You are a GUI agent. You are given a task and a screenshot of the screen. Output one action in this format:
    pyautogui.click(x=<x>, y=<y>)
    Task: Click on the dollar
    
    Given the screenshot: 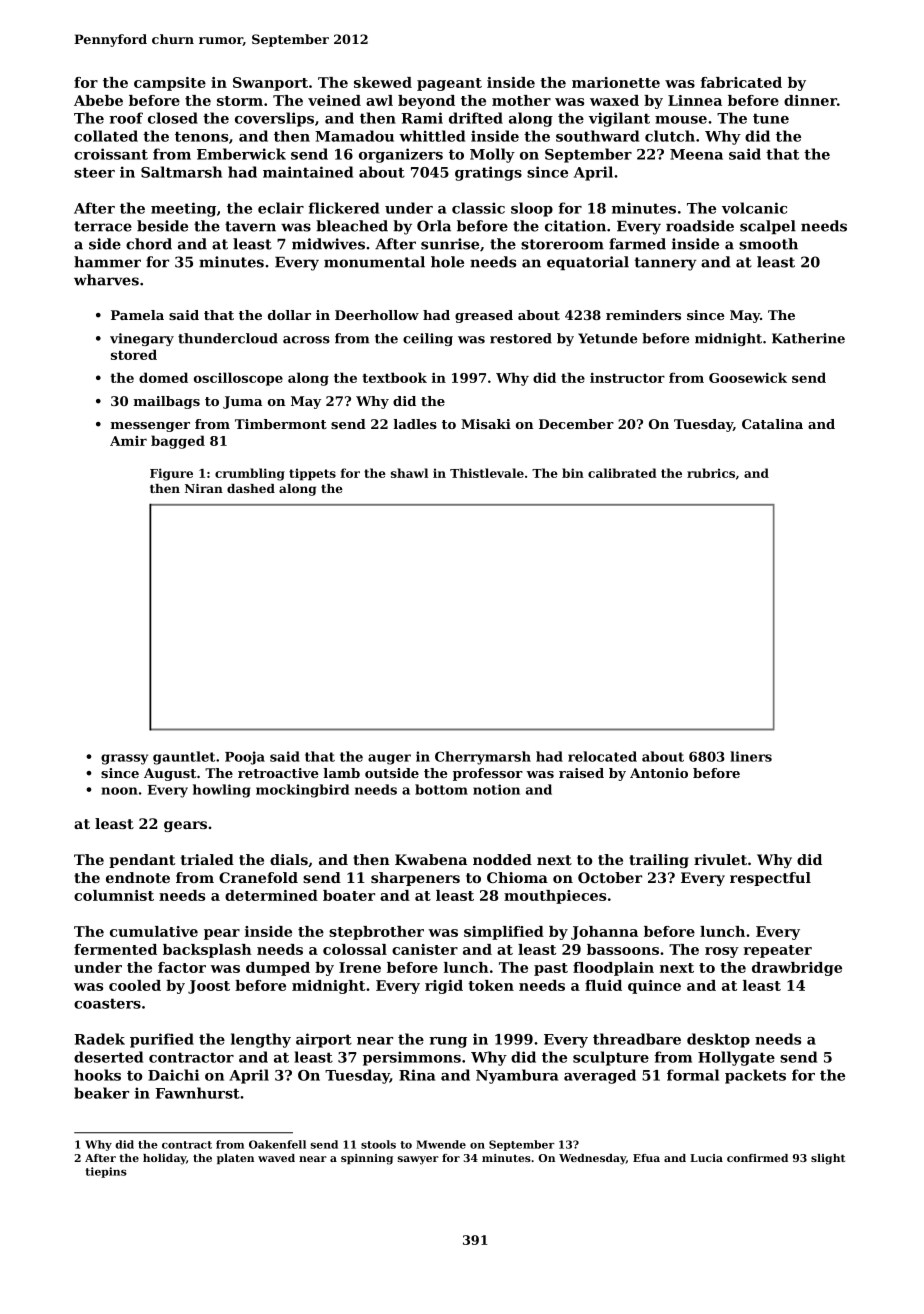 What is the action you would take?
    pyautogui.click(x=289, y=315)
